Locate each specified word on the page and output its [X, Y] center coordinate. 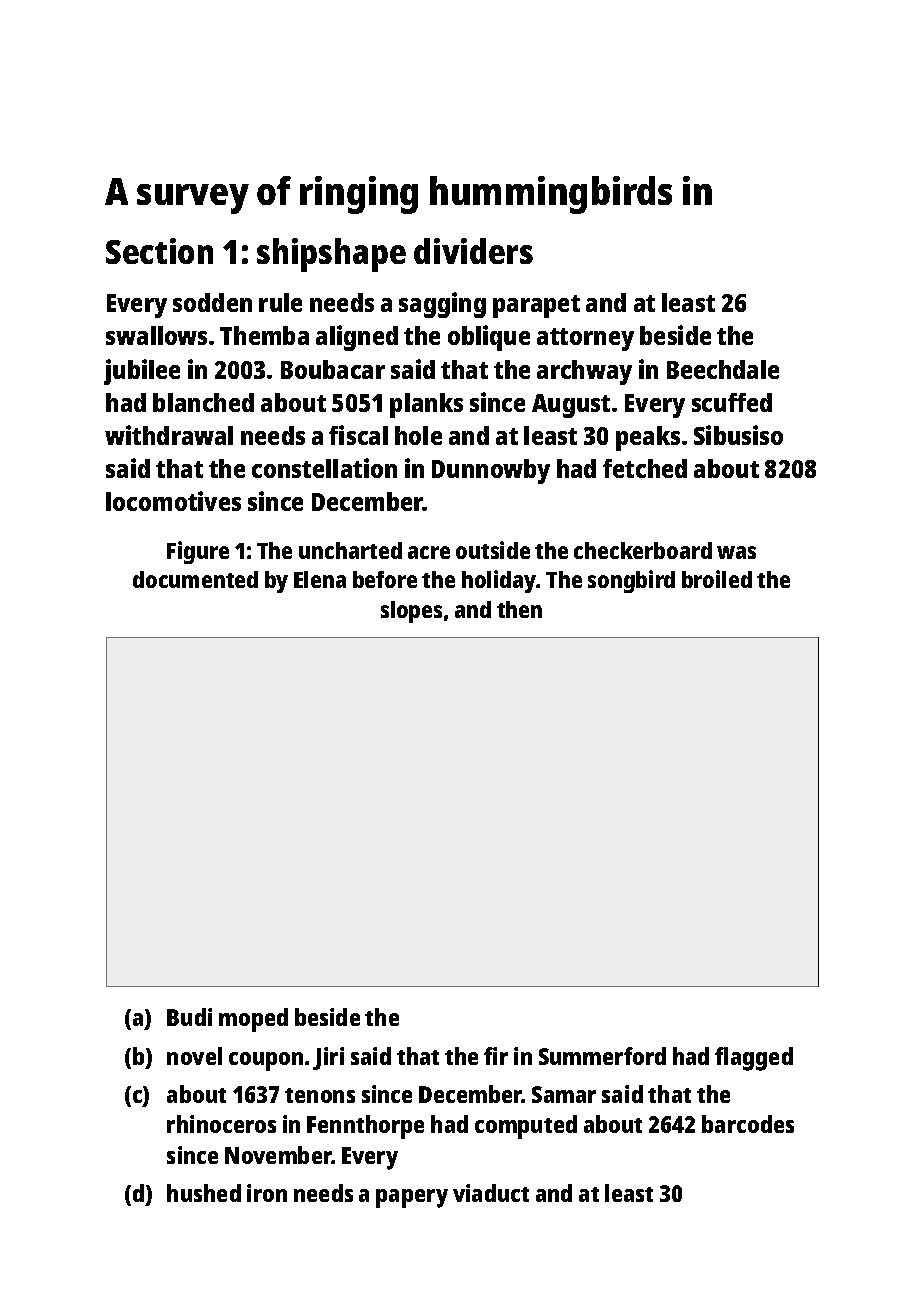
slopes [411, 612]
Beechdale [723, 369]
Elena [320, 579]
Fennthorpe [365, 1127]
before [385, 579]
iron [267, 1193]
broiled [717, 579]
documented [195, 579]
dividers [473, 251]
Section [159, 251]
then [519, 609]
